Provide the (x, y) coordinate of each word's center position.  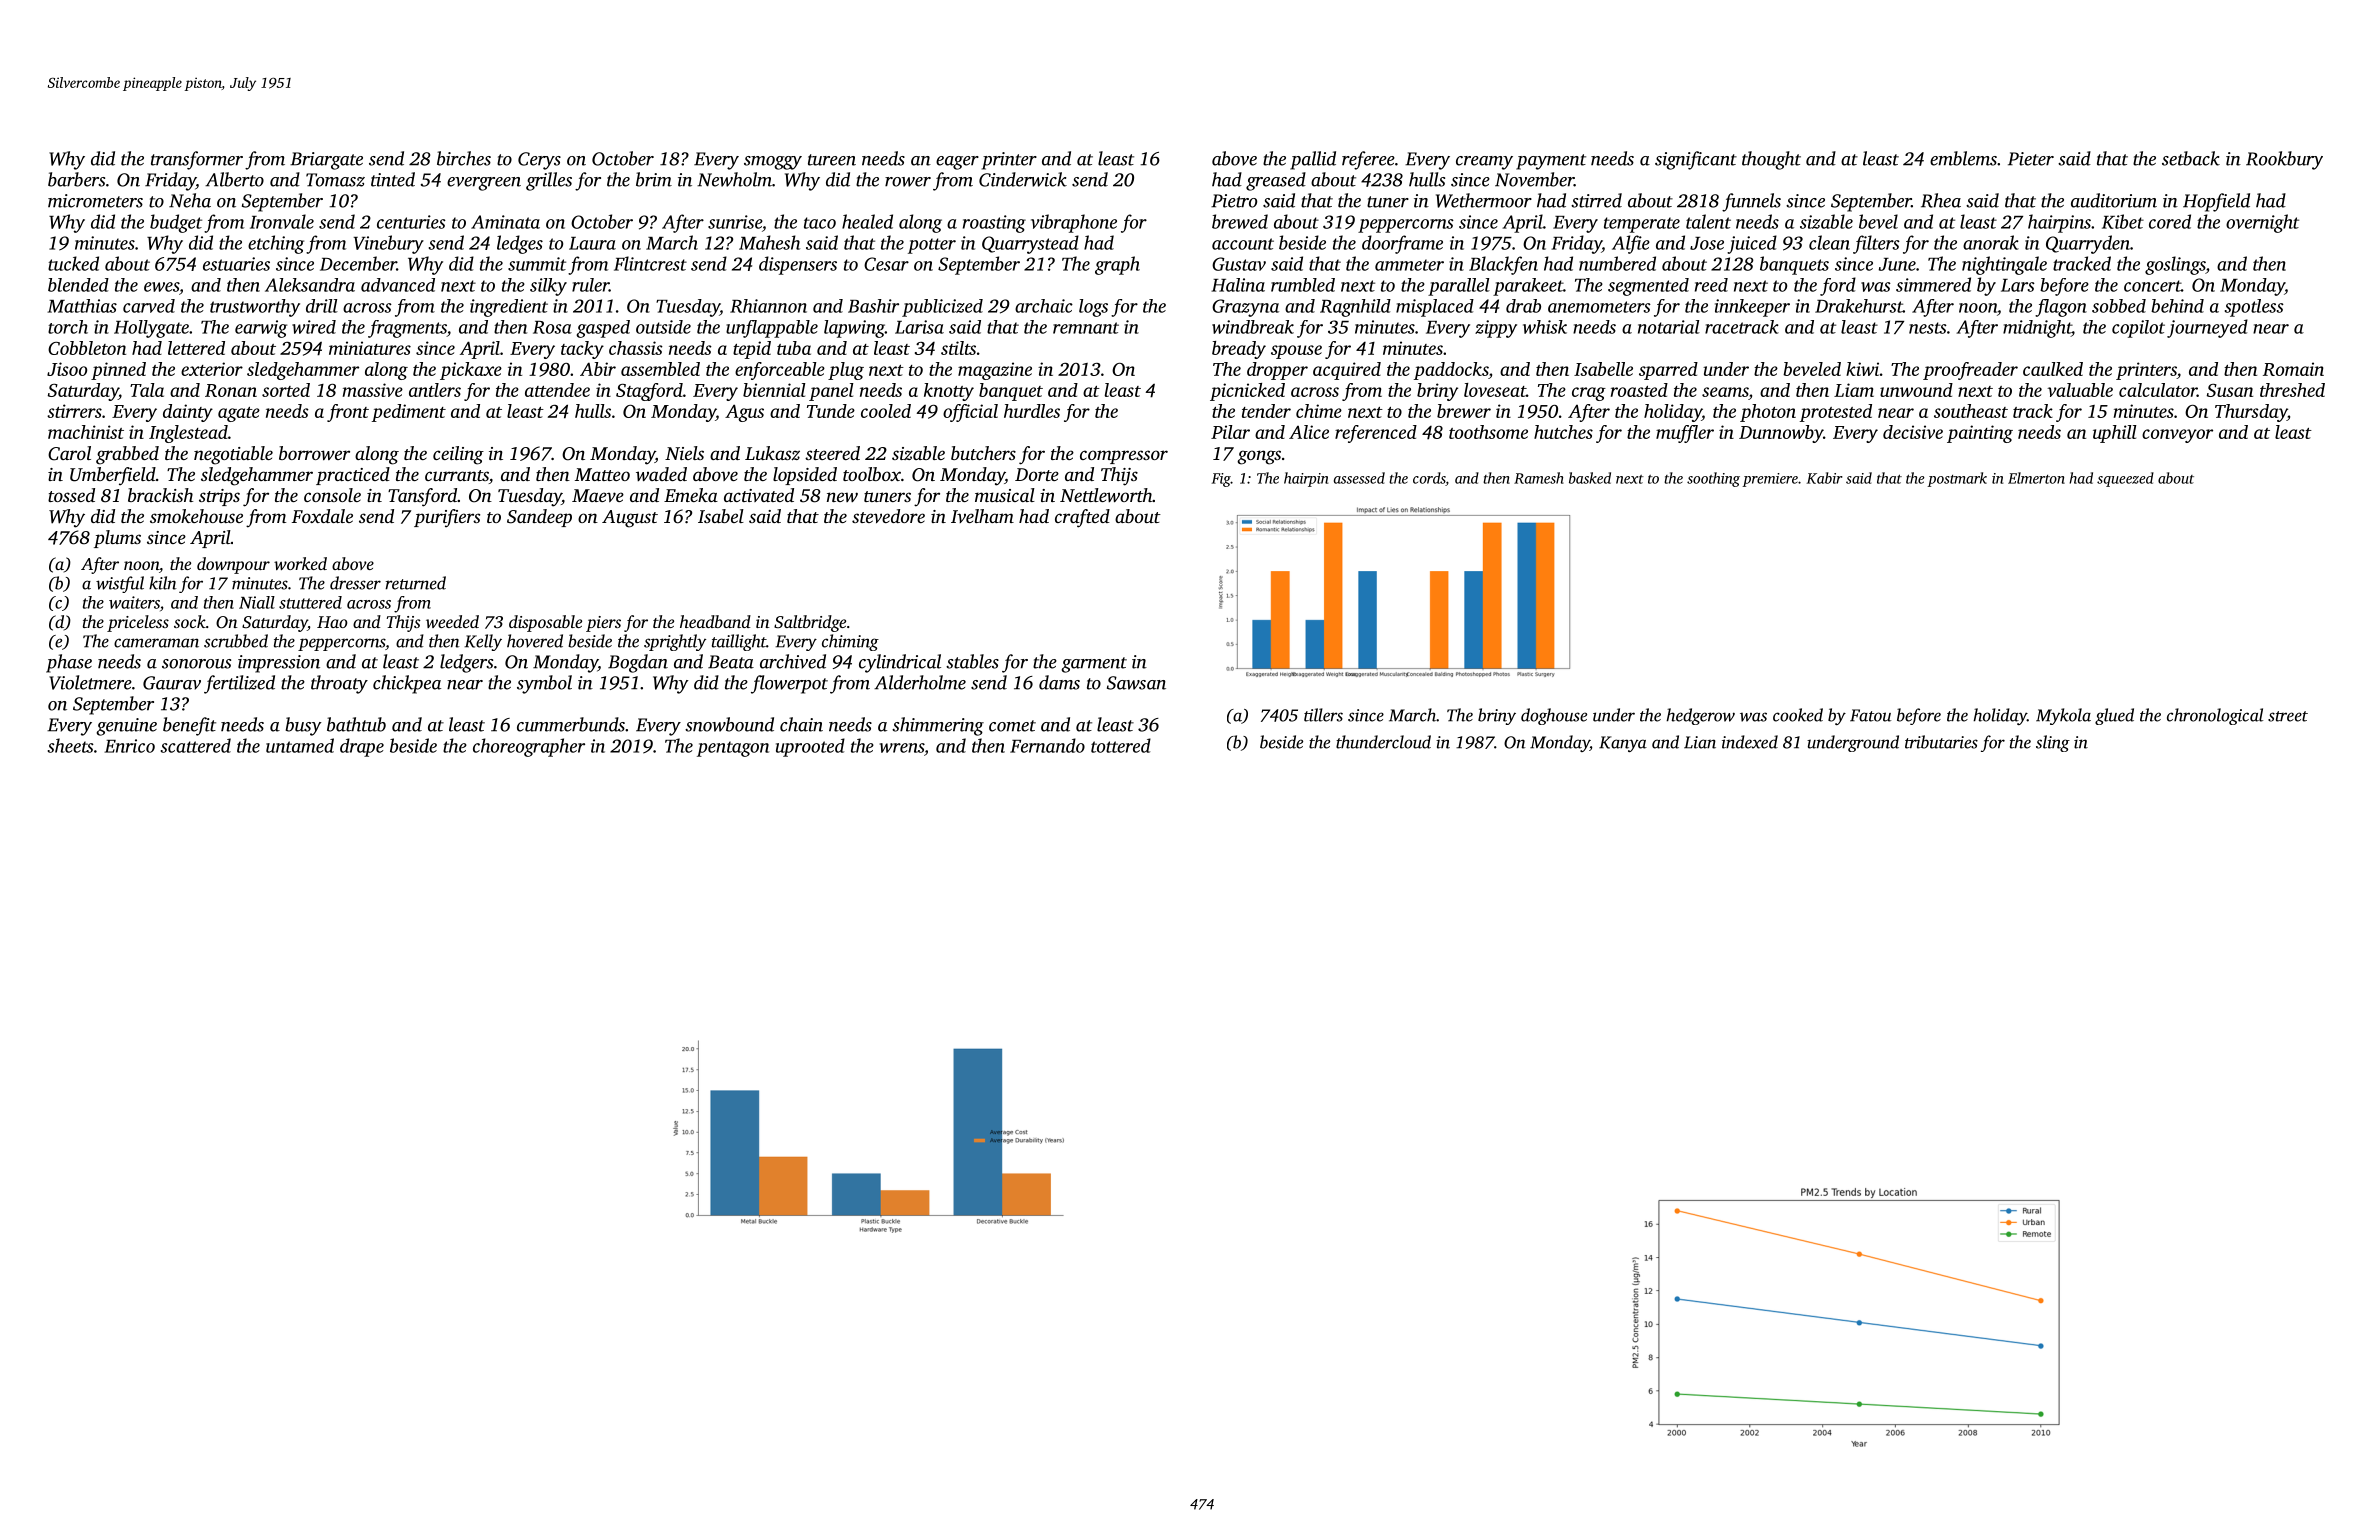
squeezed (2125, 479)
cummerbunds (571, 724)
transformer (197, 160)
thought (1771, 160)
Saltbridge (810, 623)
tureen (832, 160)
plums (117, 539)
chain (801, 724)
